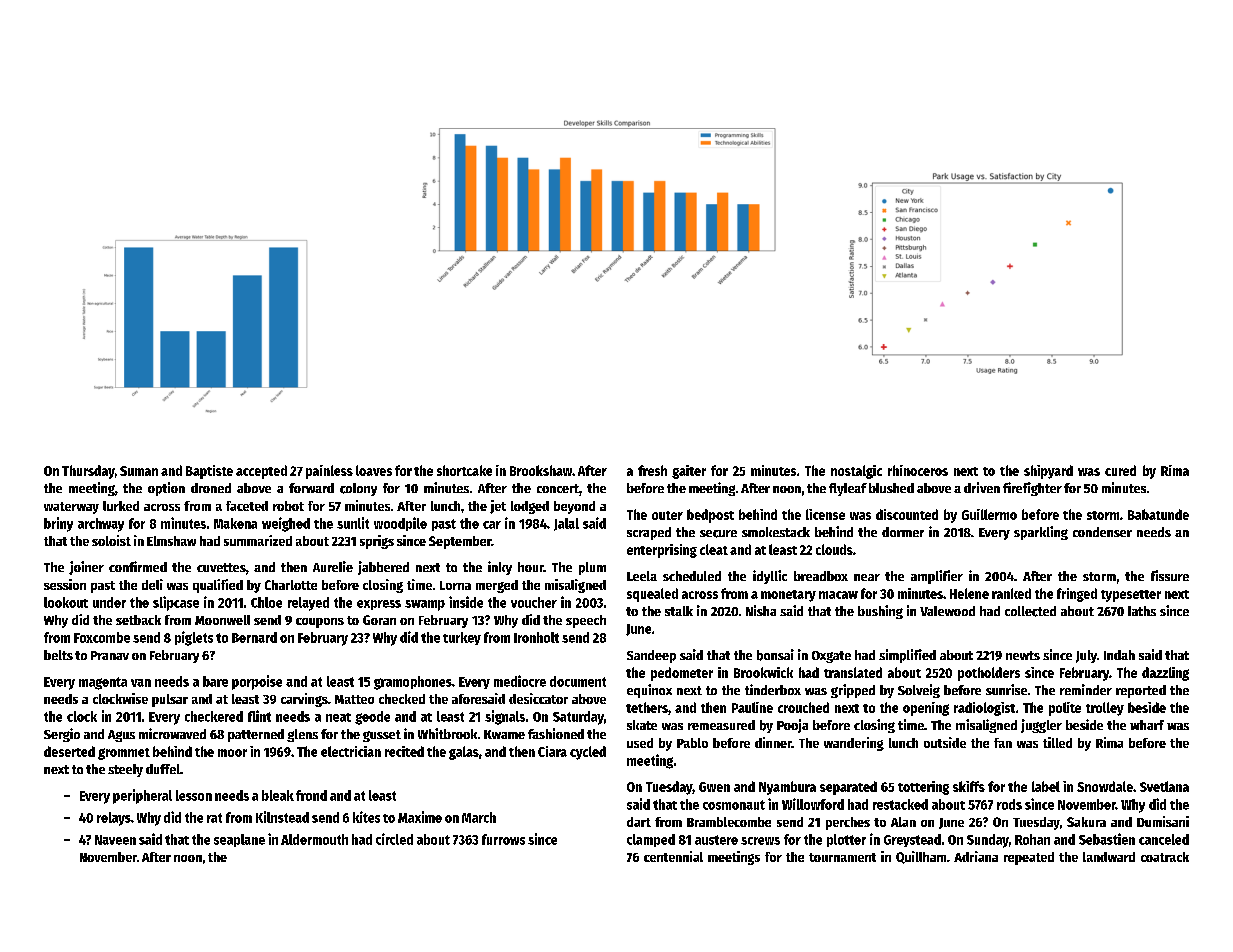 The height and width of the screenshot is (952, 1233). What do you see at coordinates (907, 656) in the screenshot?
I see `simplified` at bounding box center [907, 656].
